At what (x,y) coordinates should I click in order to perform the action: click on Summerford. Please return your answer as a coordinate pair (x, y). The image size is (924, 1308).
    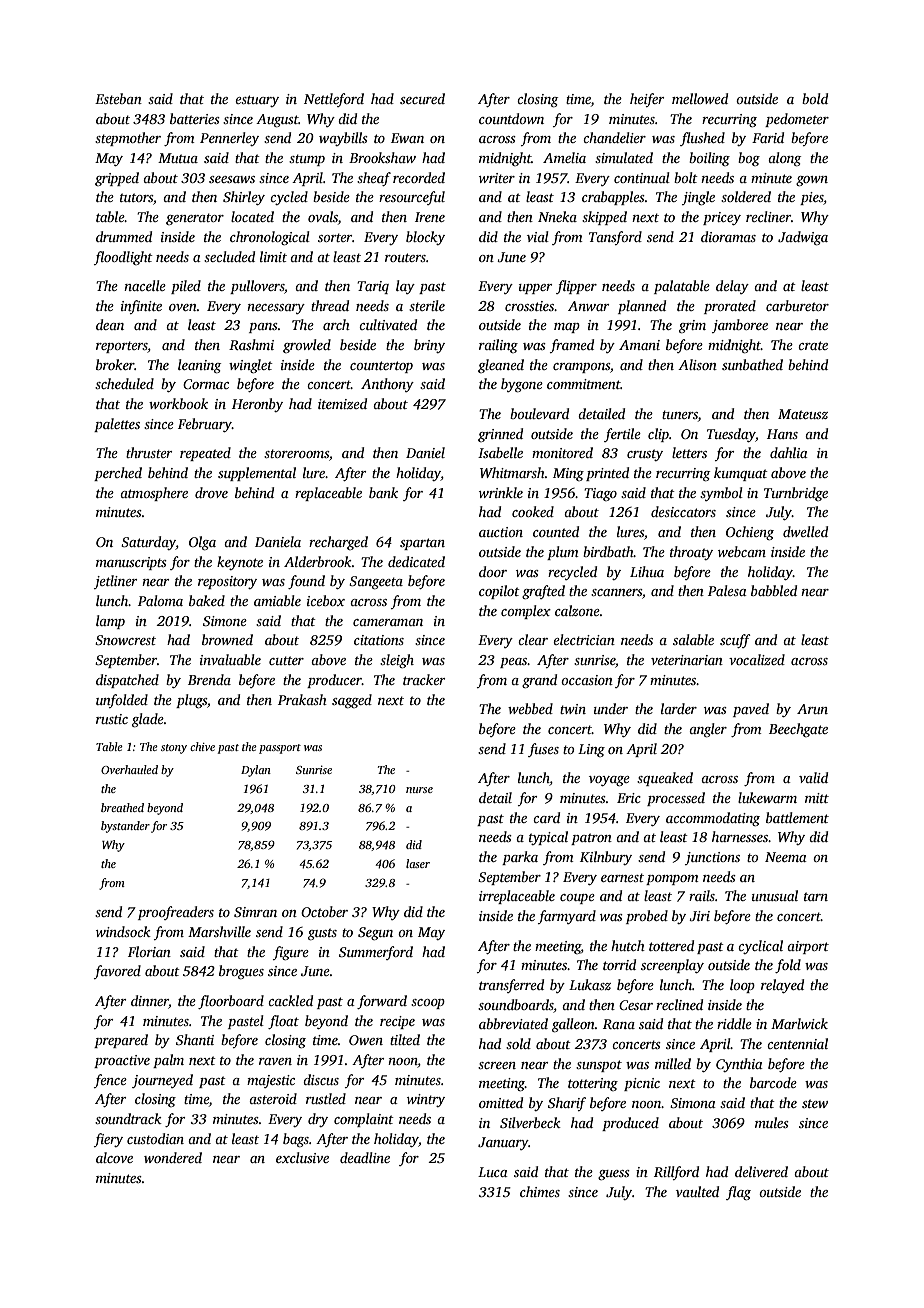
    Looking at the image, I should click on (376, 953).
